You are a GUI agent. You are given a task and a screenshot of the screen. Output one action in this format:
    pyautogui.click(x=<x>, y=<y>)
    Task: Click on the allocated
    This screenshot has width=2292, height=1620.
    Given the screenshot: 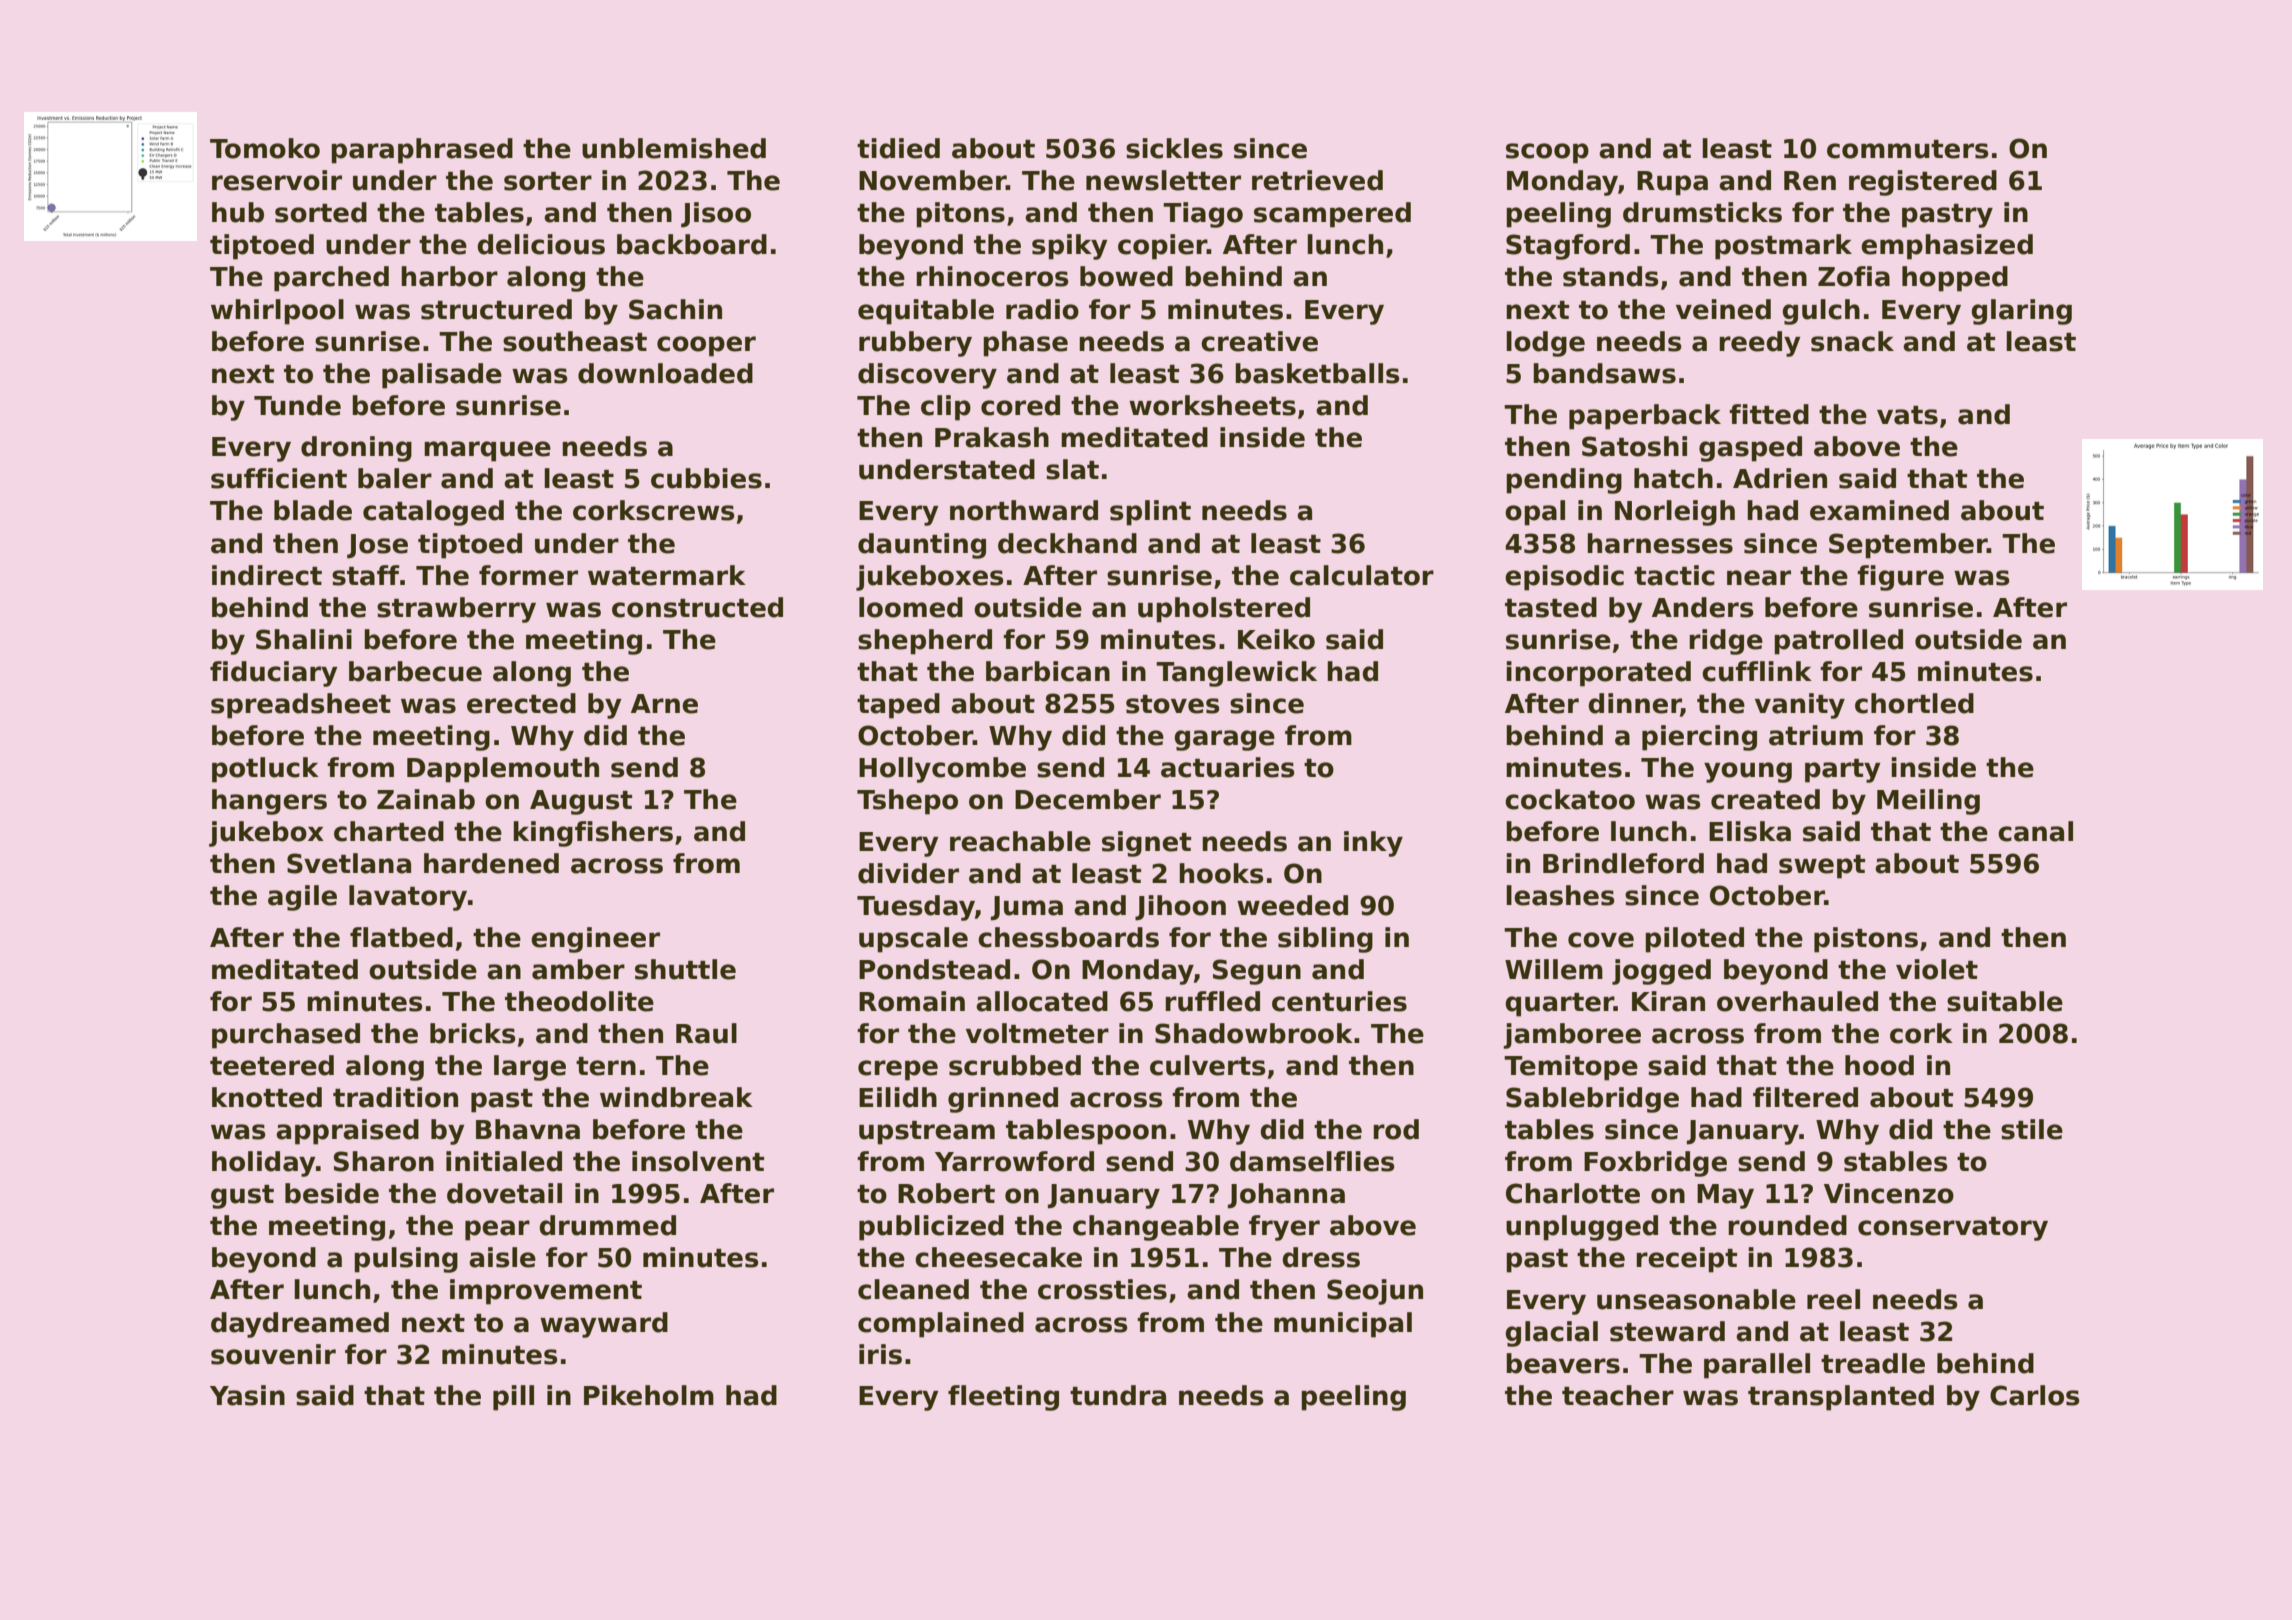 What is the action you would take?
    pyautogui.click(x=1042, y=1001)
